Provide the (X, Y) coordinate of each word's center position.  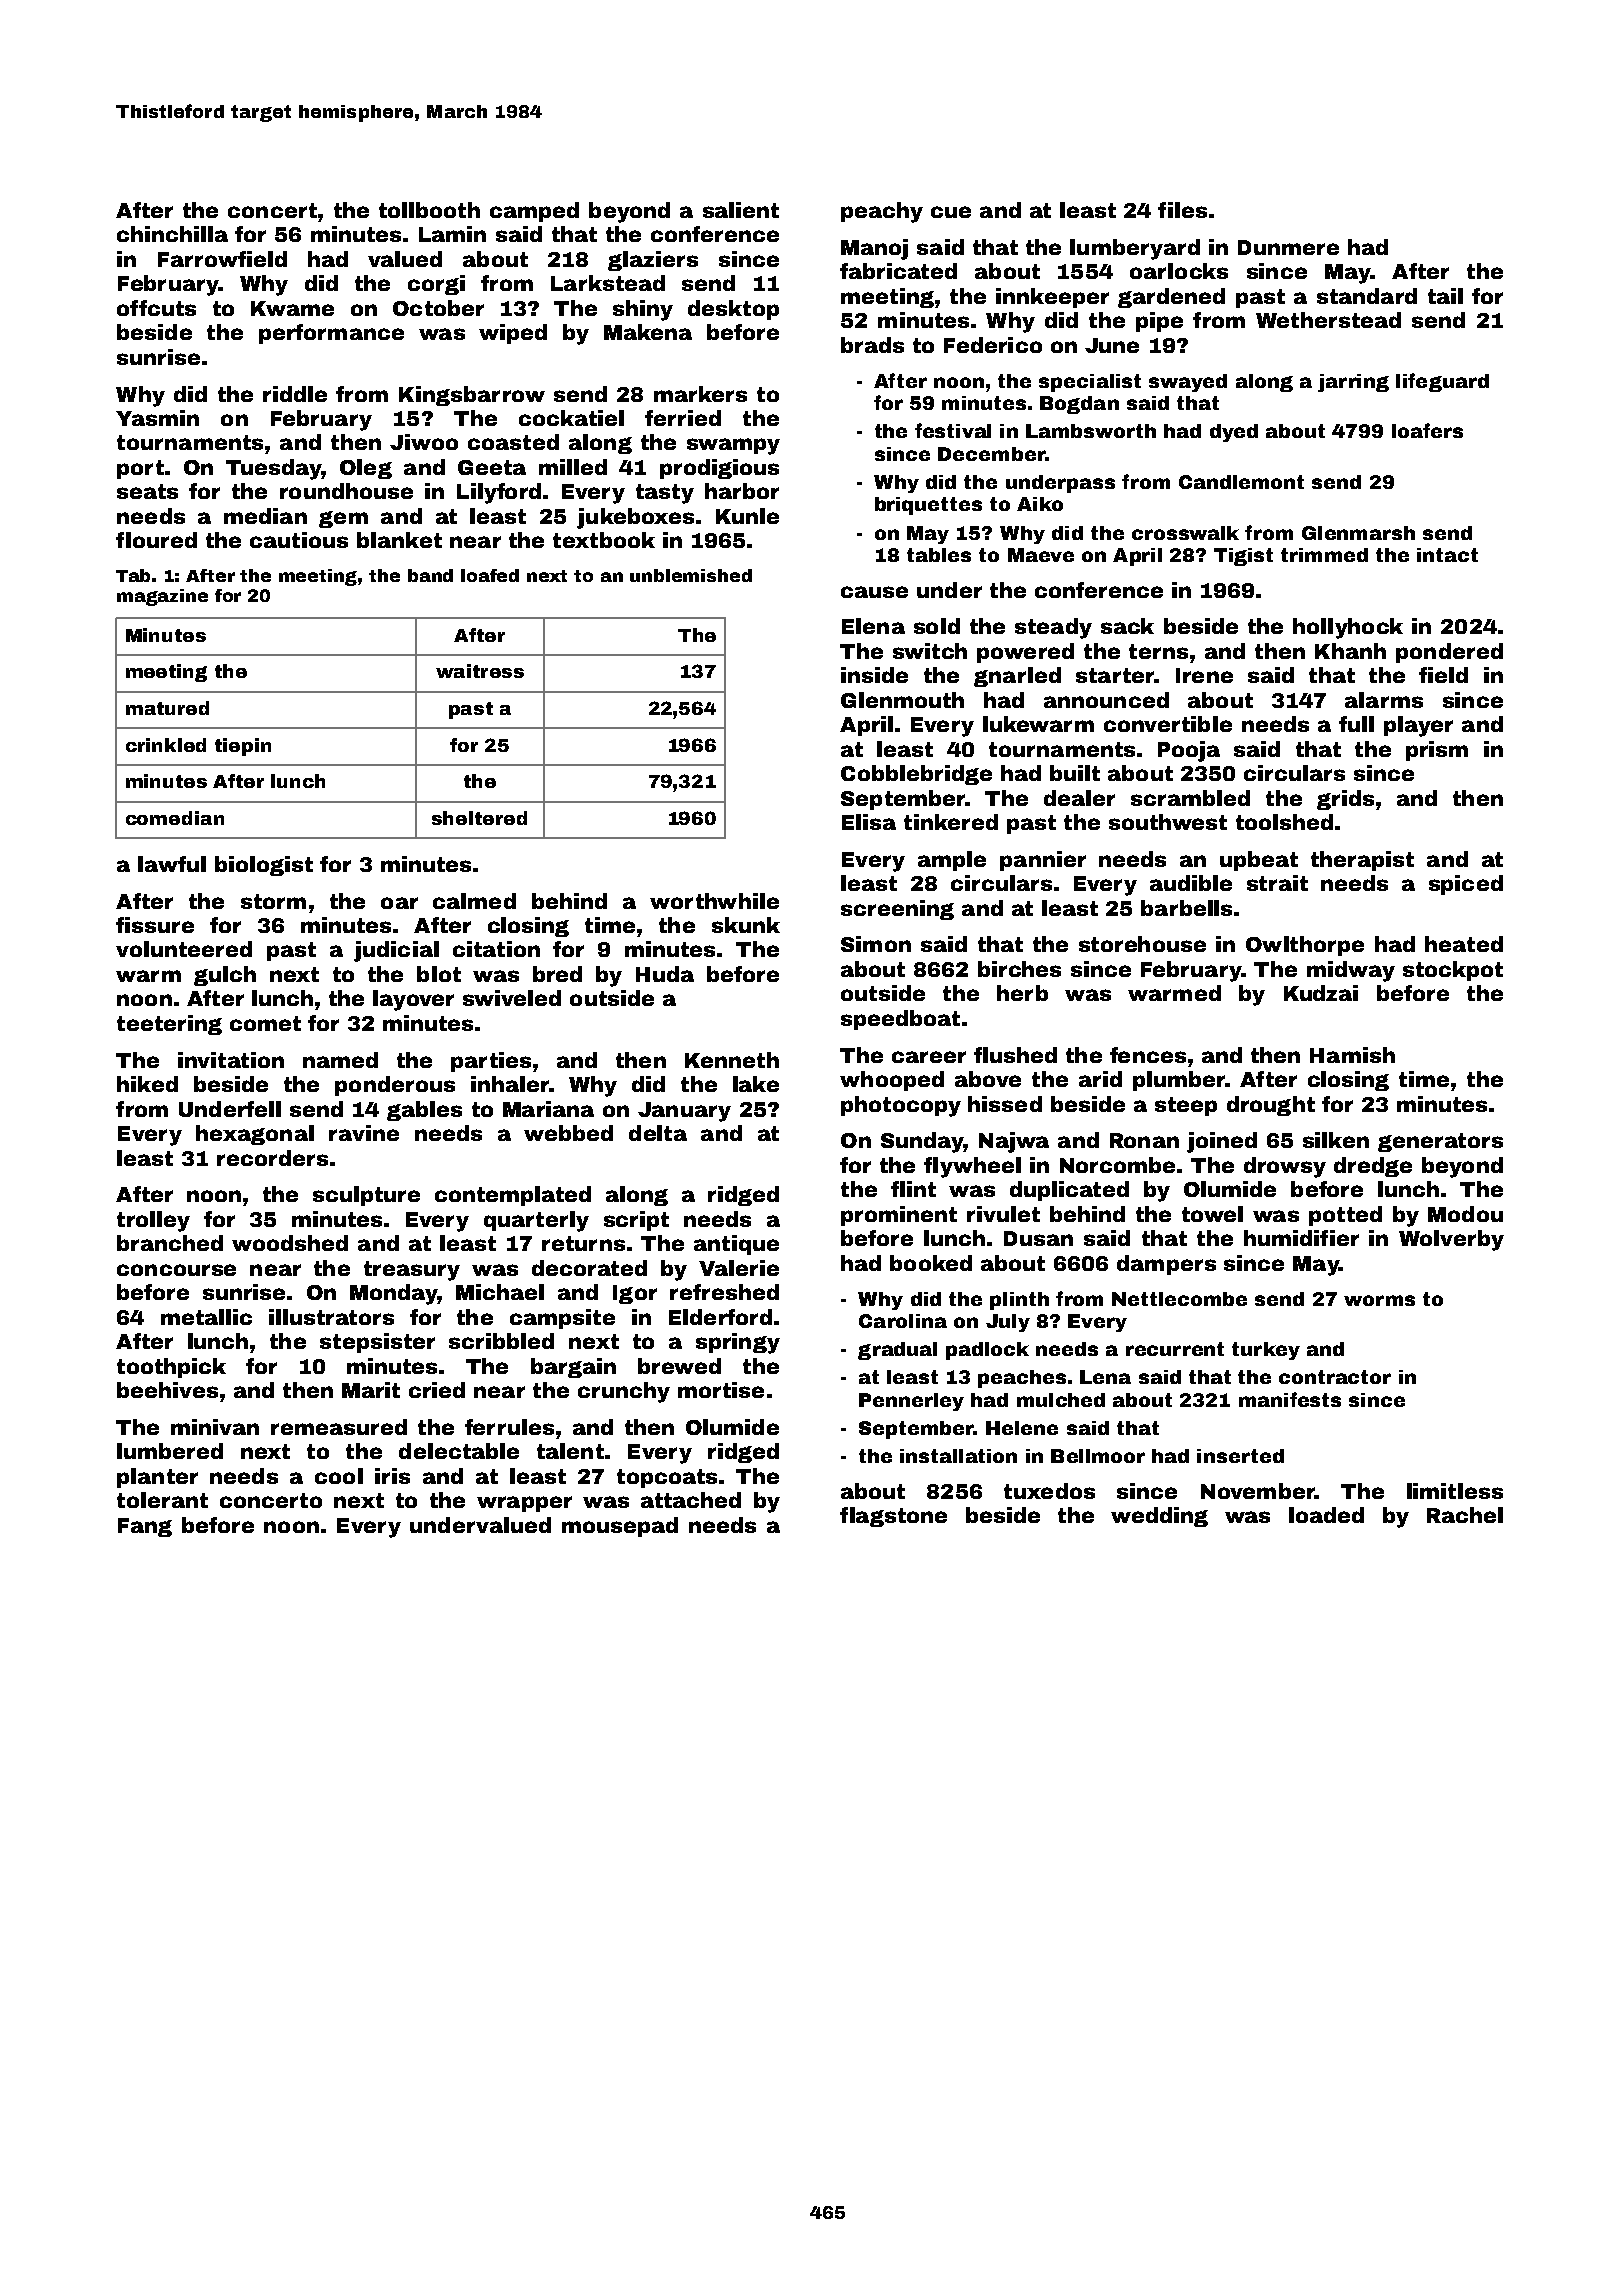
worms (1379, 1300)
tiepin (243, 747)
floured (156, 540)
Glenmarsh (1358, 533)
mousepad (620, 1527)
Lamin (452, 234)
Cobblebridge (916, 775)
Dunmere (1288, 247)
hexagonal (255, 1135)
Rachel (1465, 1515)
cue (951, 212)
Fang (145, 1527)
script (636, 1221)
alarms (1384, 700)
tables (939, 555)
